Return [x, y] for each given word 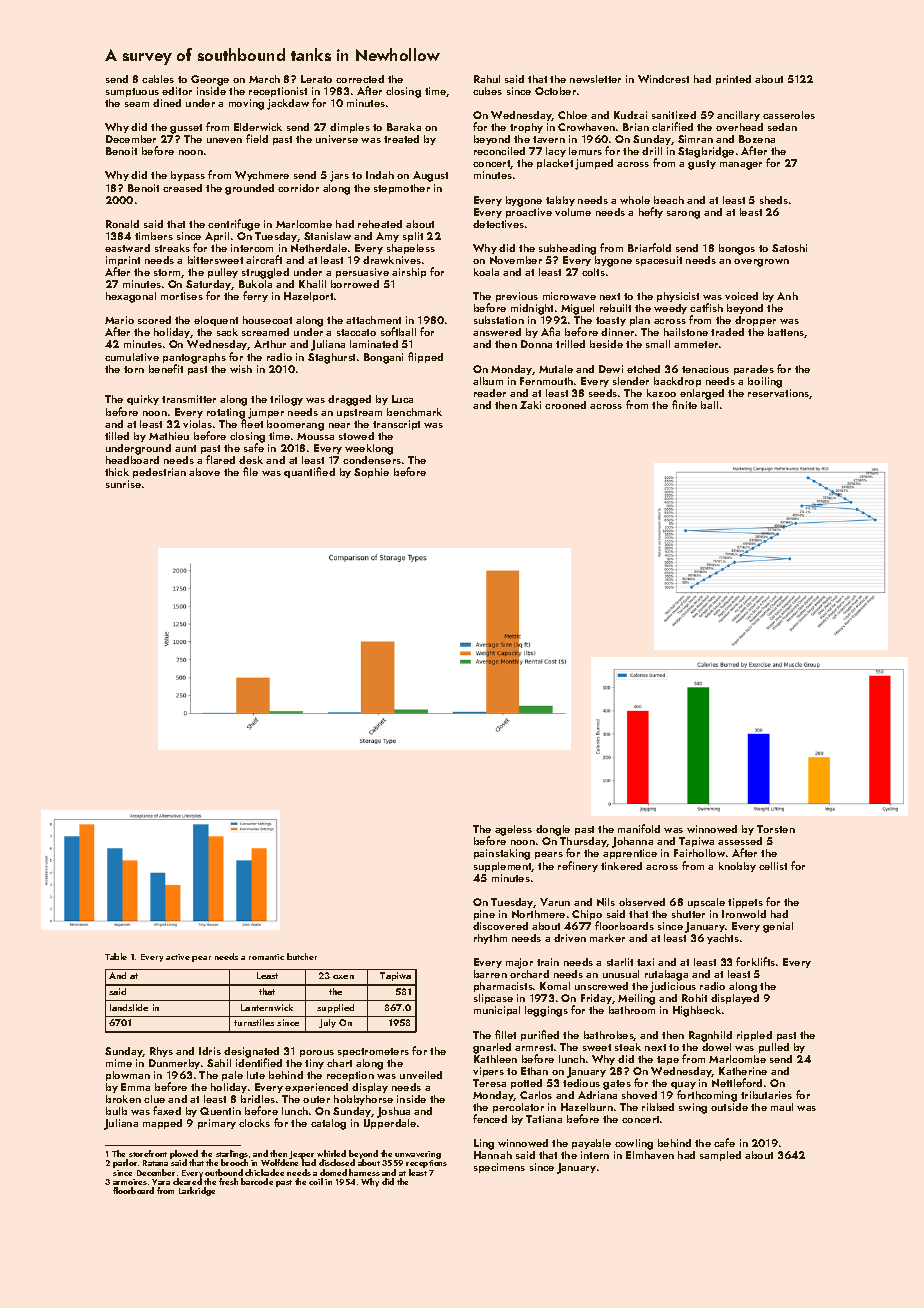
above [204, 472]
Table [116, 956]
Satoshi [789, 248]
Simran [695, 139]
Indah [380, 175]
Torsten [776, 829]
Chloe [572, 115]
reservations [779, 394]
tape [668, 1060]
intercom [252, 248]
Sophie [371, 473]
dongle [553, 830]
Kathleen [495, 1059]
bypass [188, 176]
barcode [257, 1181]
